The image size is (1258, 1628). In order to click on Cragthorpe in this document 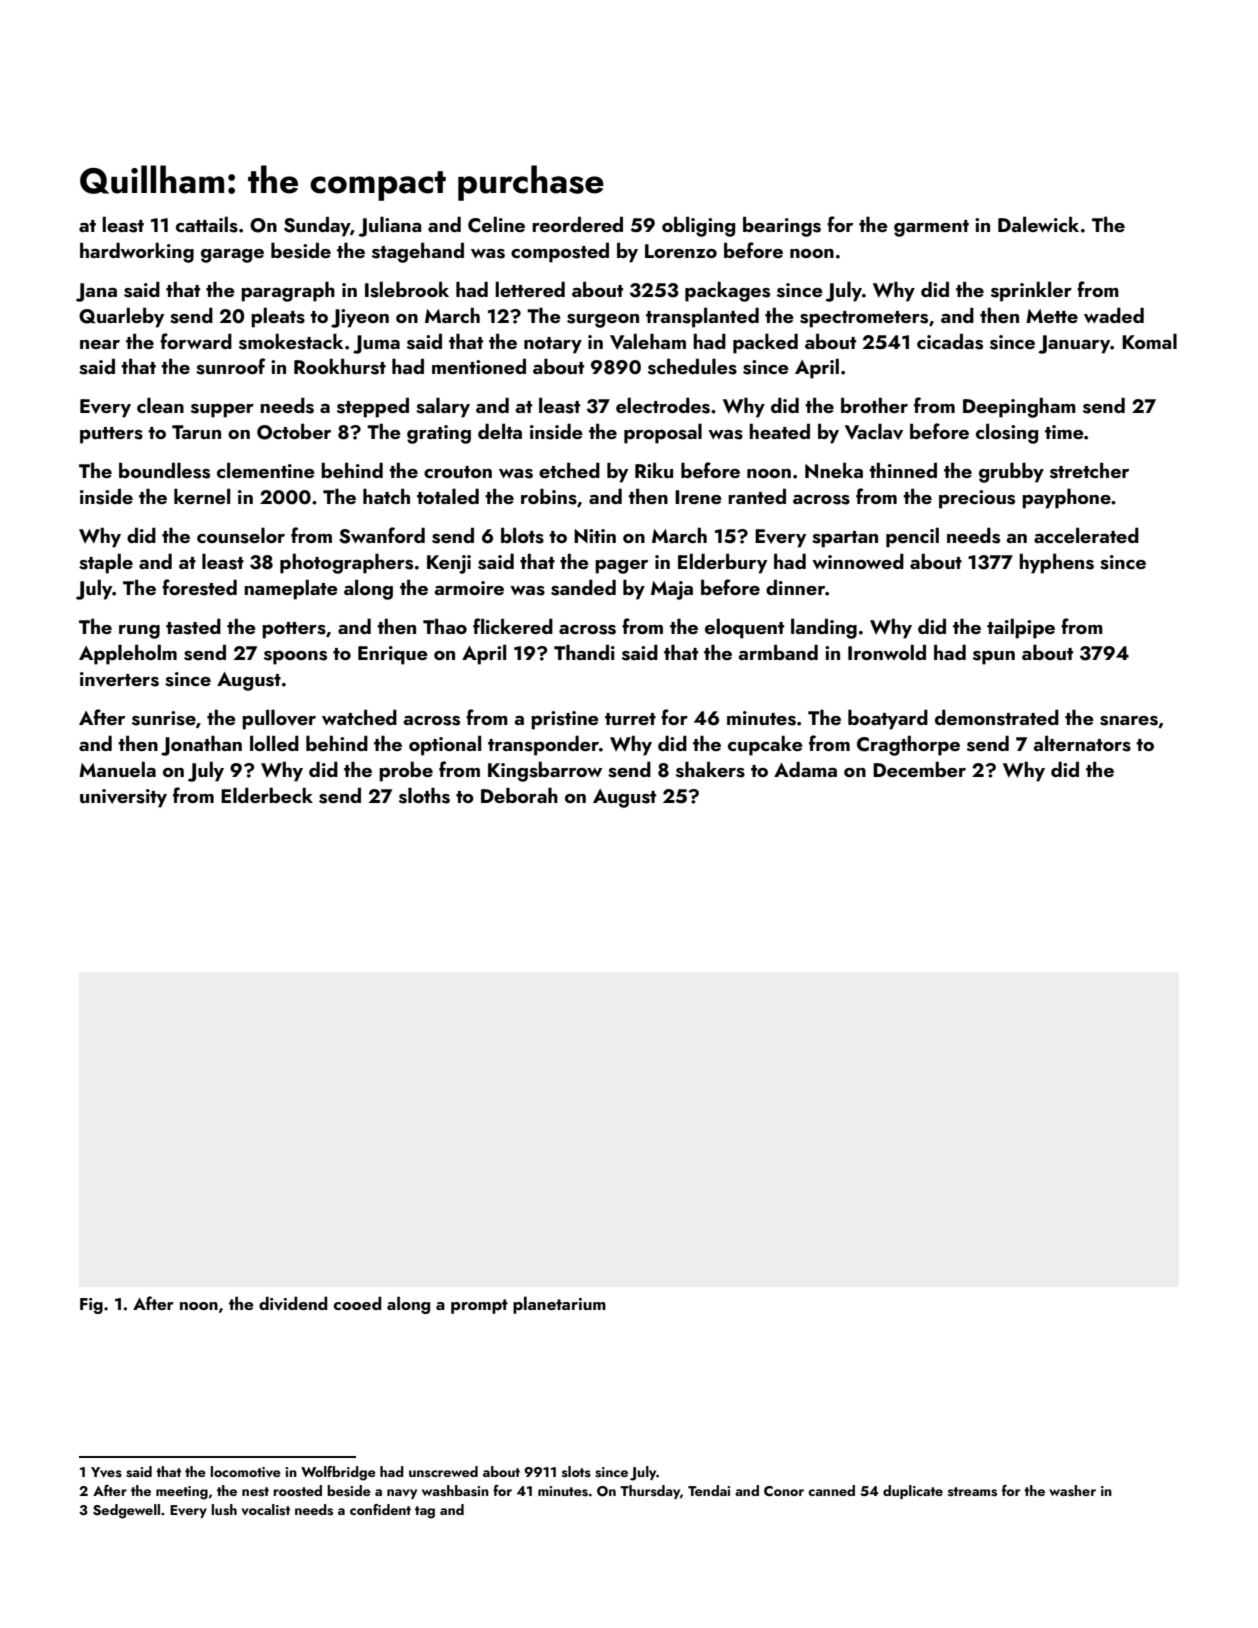, I will do `click(908, 745)`.
